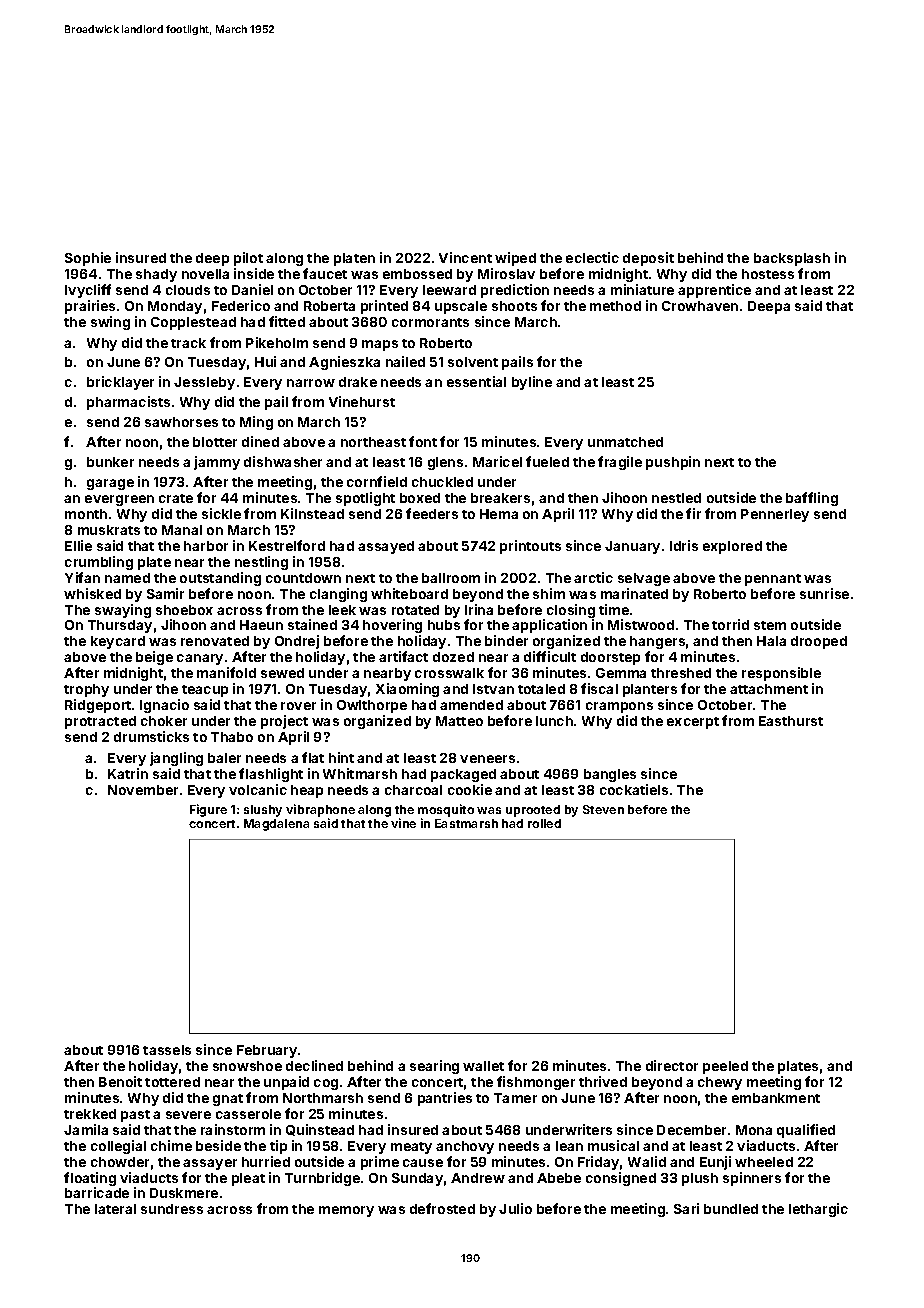  I want to click on Turnbridge, so click(322, 1179).
